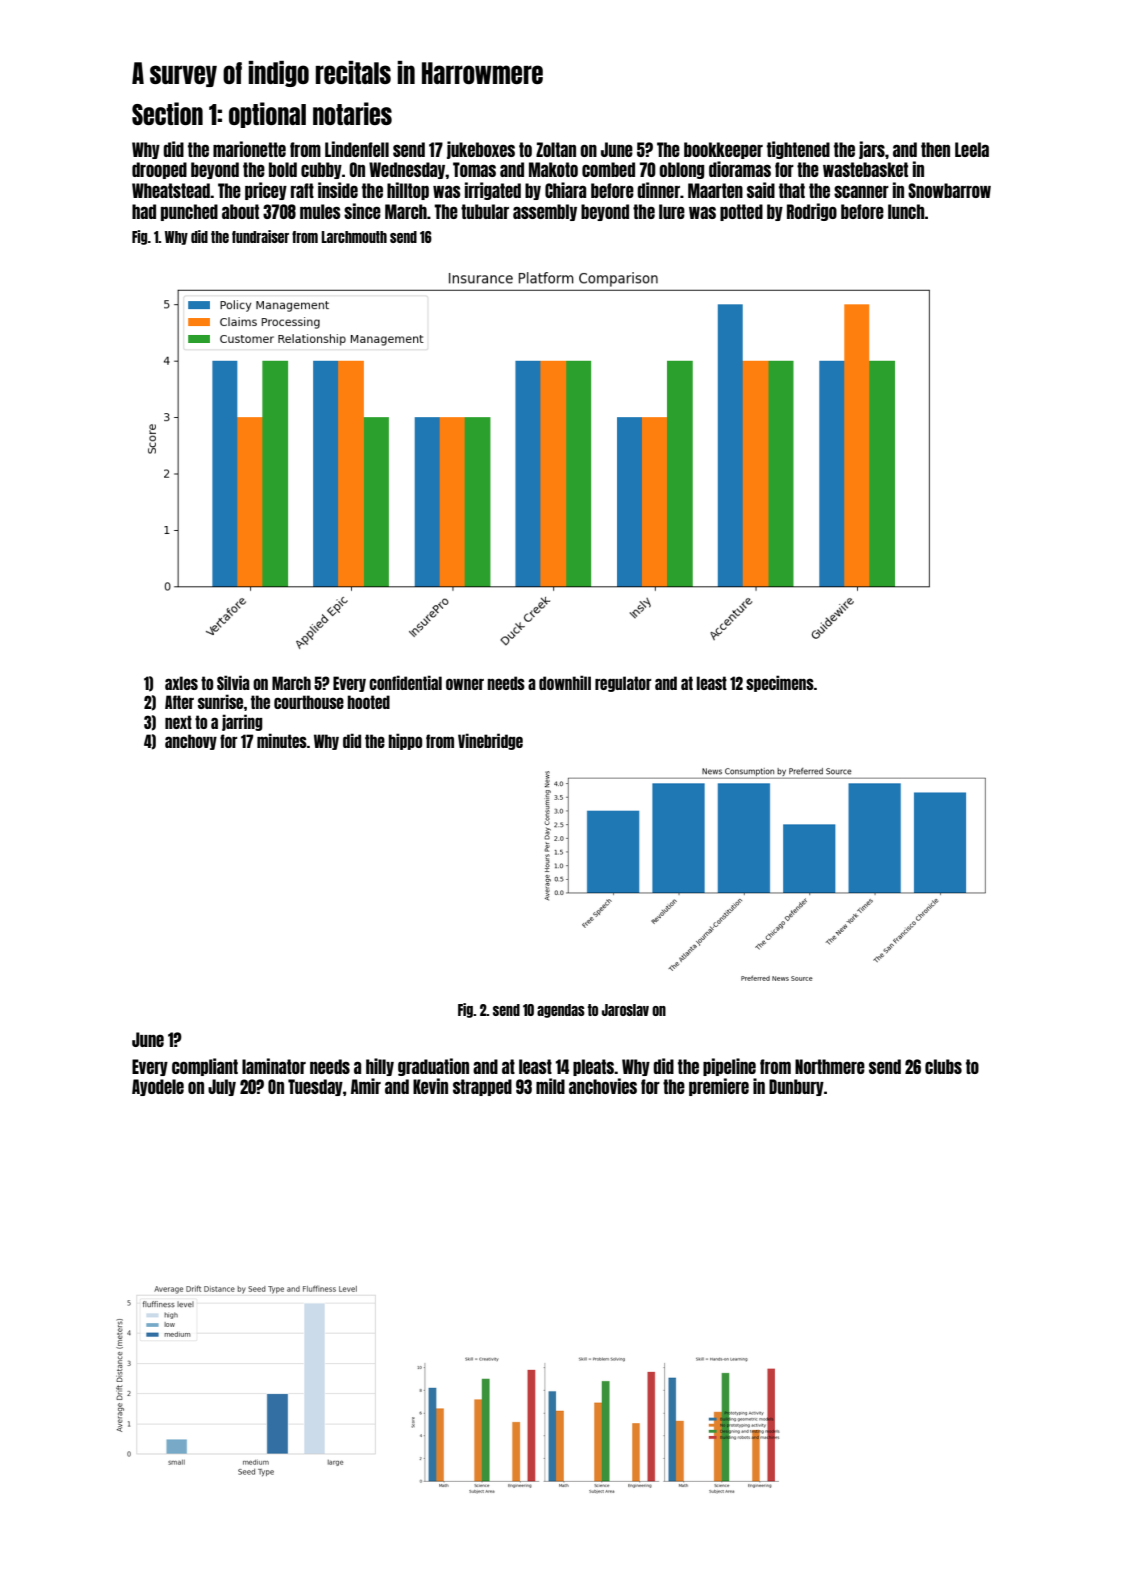  I want to click on Silvia, so click(233, 682).
